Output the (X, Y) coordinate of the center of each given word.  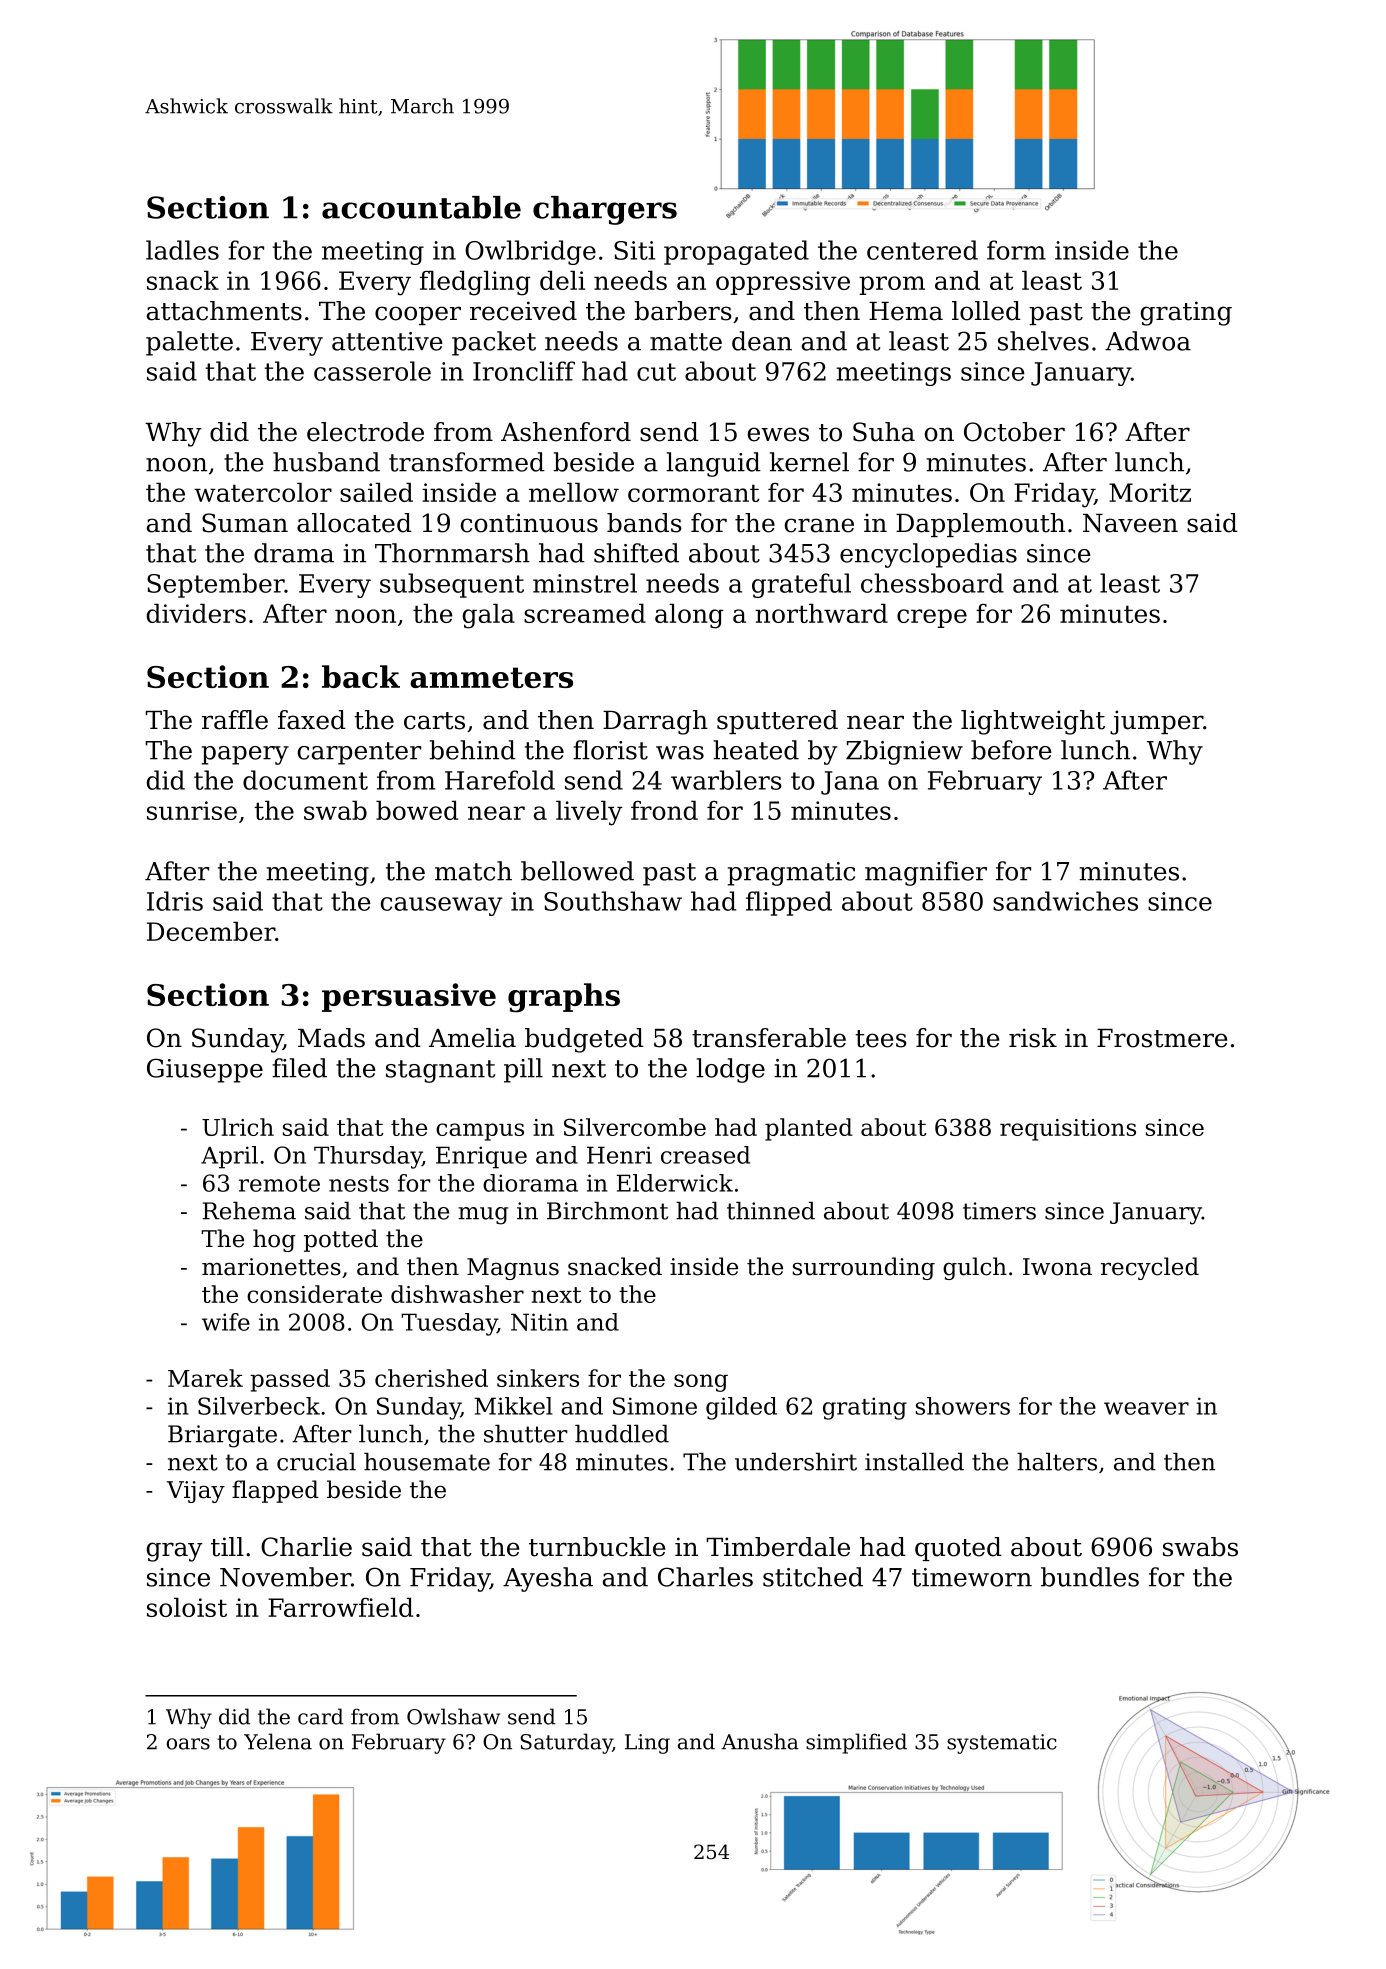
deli (562, 280)
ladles (182, 250)
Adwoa (1148, 341)
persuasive (409, 997)
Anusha (760, 1741)
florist (610, 750)
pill (523, 1070)
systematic (1002, 1744)
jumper (1156, 722)
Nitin (539, 1322)
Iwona (1057, 1267)
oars (188, 1744)
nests (359, 1184)
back (361, 676)
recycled (1150, 1268)
